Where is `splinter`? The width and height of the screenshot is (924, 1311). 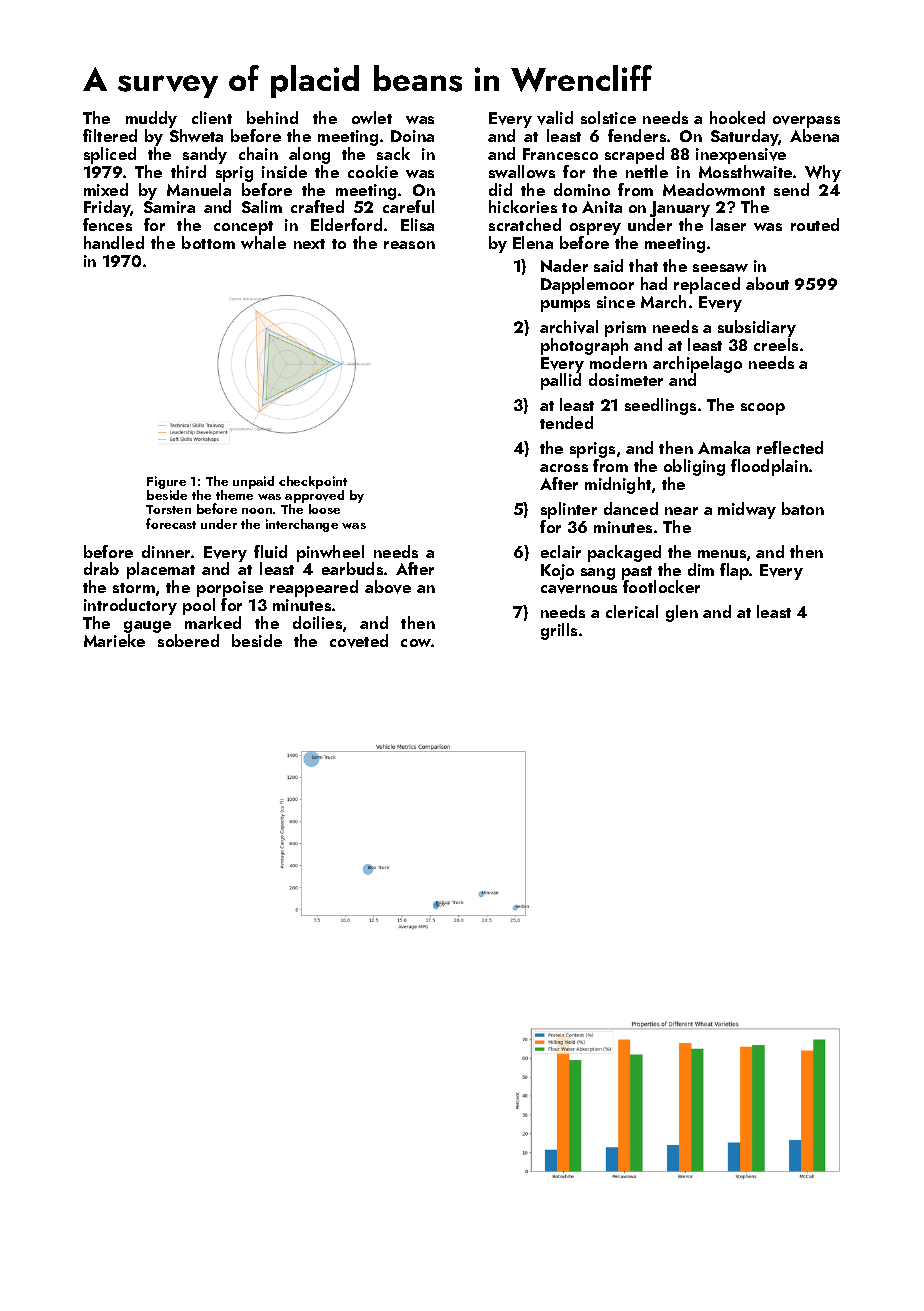
splinter is located at coordinates (569, 510).
